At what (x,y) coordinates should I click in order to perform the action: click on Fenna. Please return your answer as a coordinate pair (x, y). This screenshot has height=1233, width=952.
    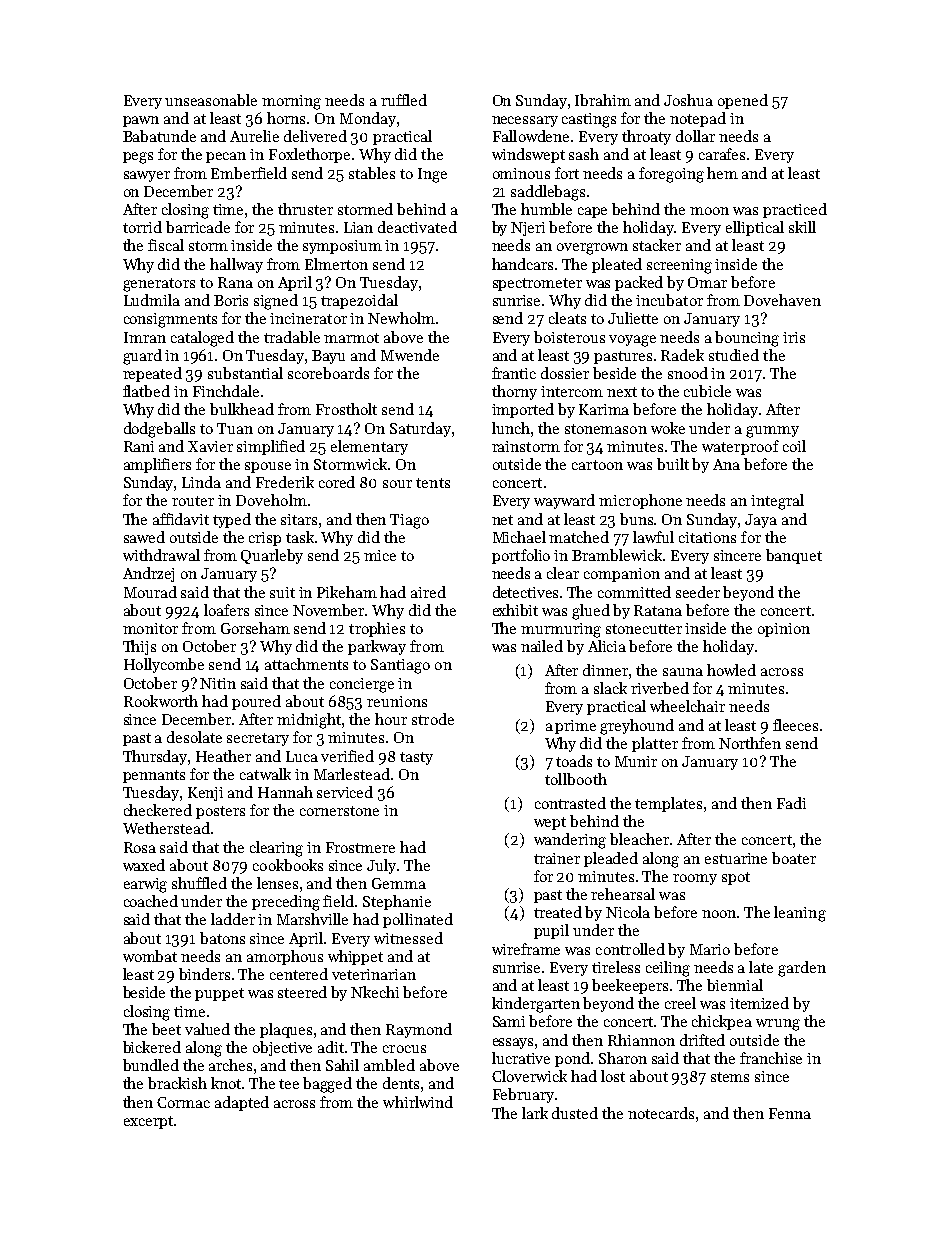
    Looking at the image, I should click on (790, 1113).
